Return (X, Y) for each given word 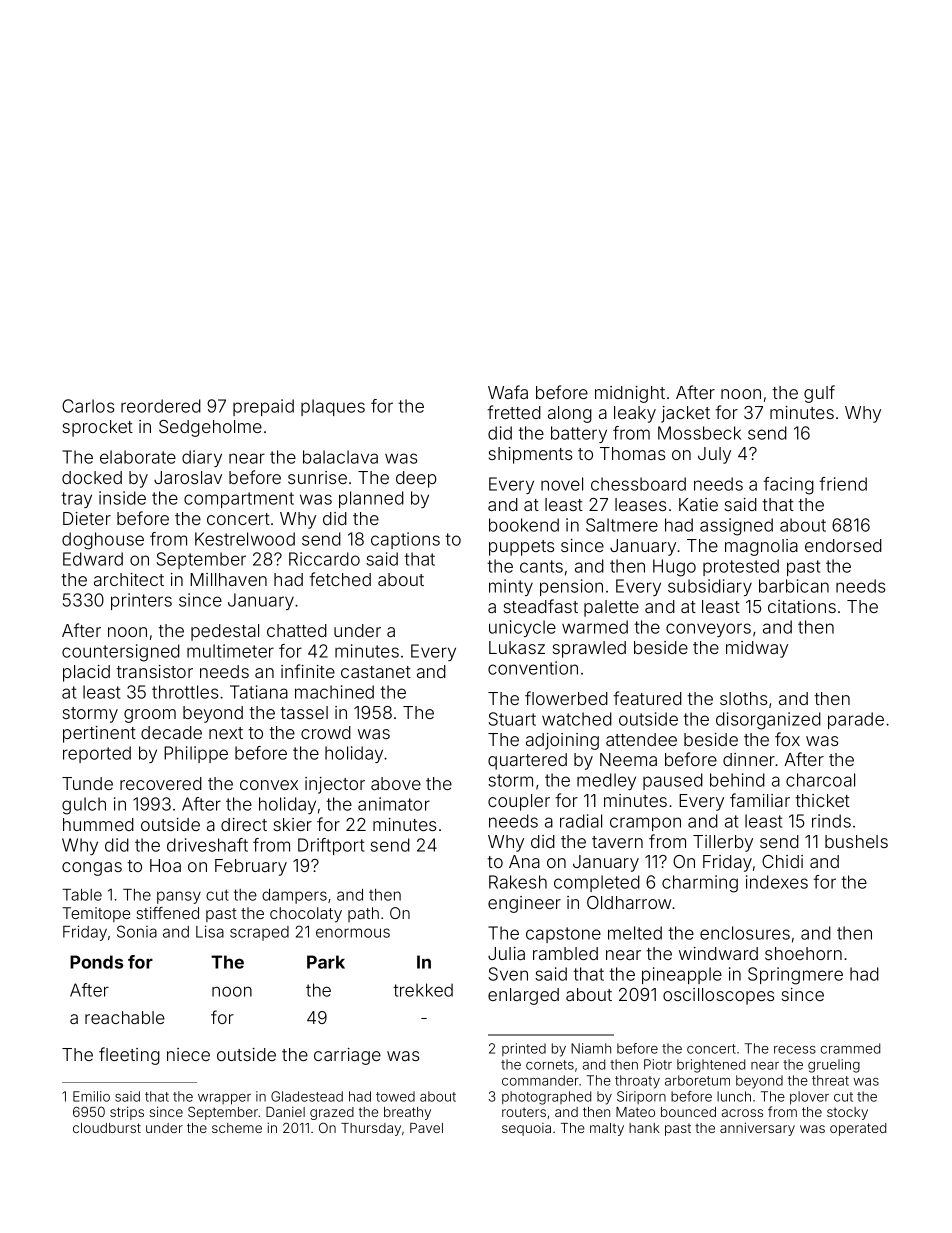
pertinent (99, 734)
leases (640, 504)
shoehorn (803, 953)
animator (394, 804)
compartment (239, 500)
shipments (530, 455)
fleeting (129, 1056)
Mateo (635, 1112)
